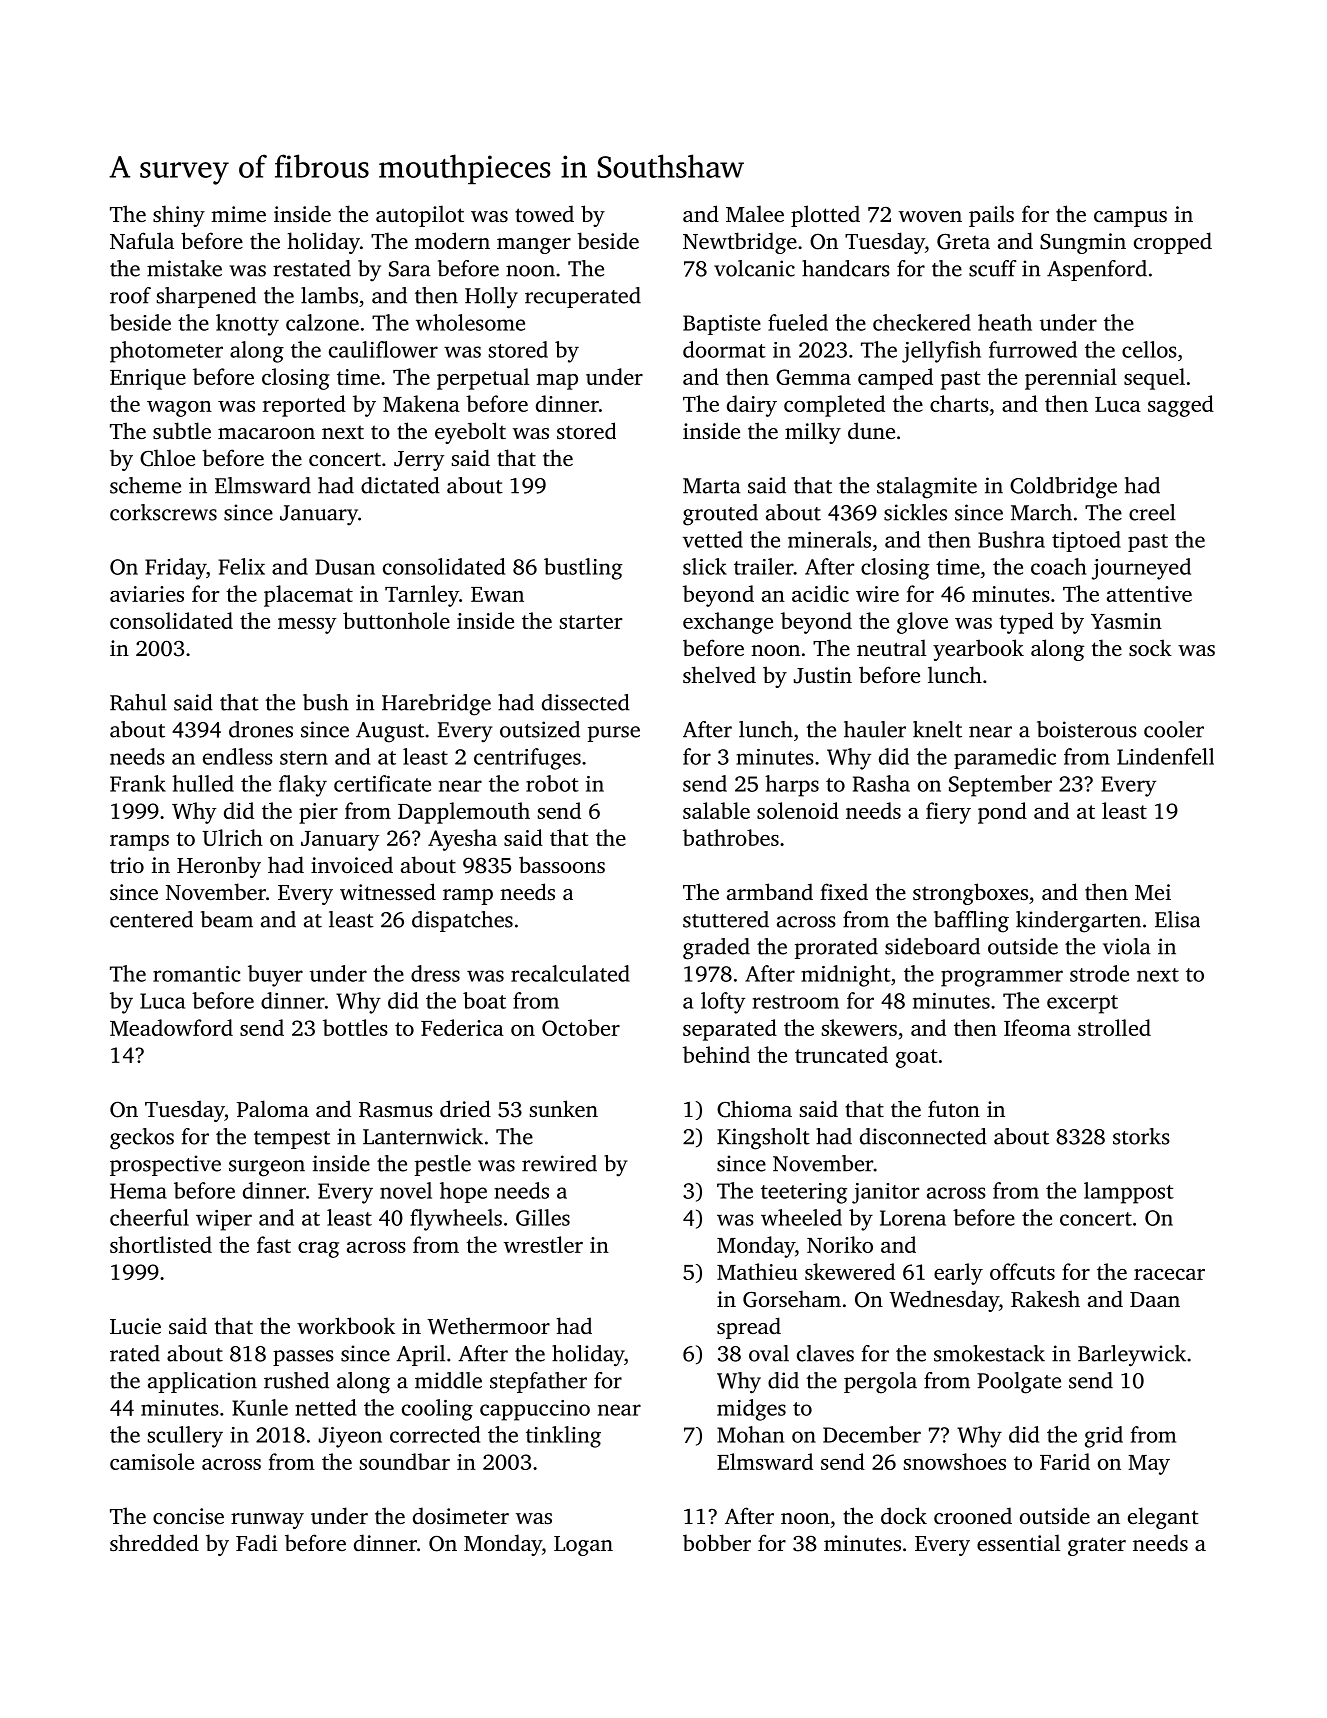  I want to click on Paloma, so click(273, 1108).
